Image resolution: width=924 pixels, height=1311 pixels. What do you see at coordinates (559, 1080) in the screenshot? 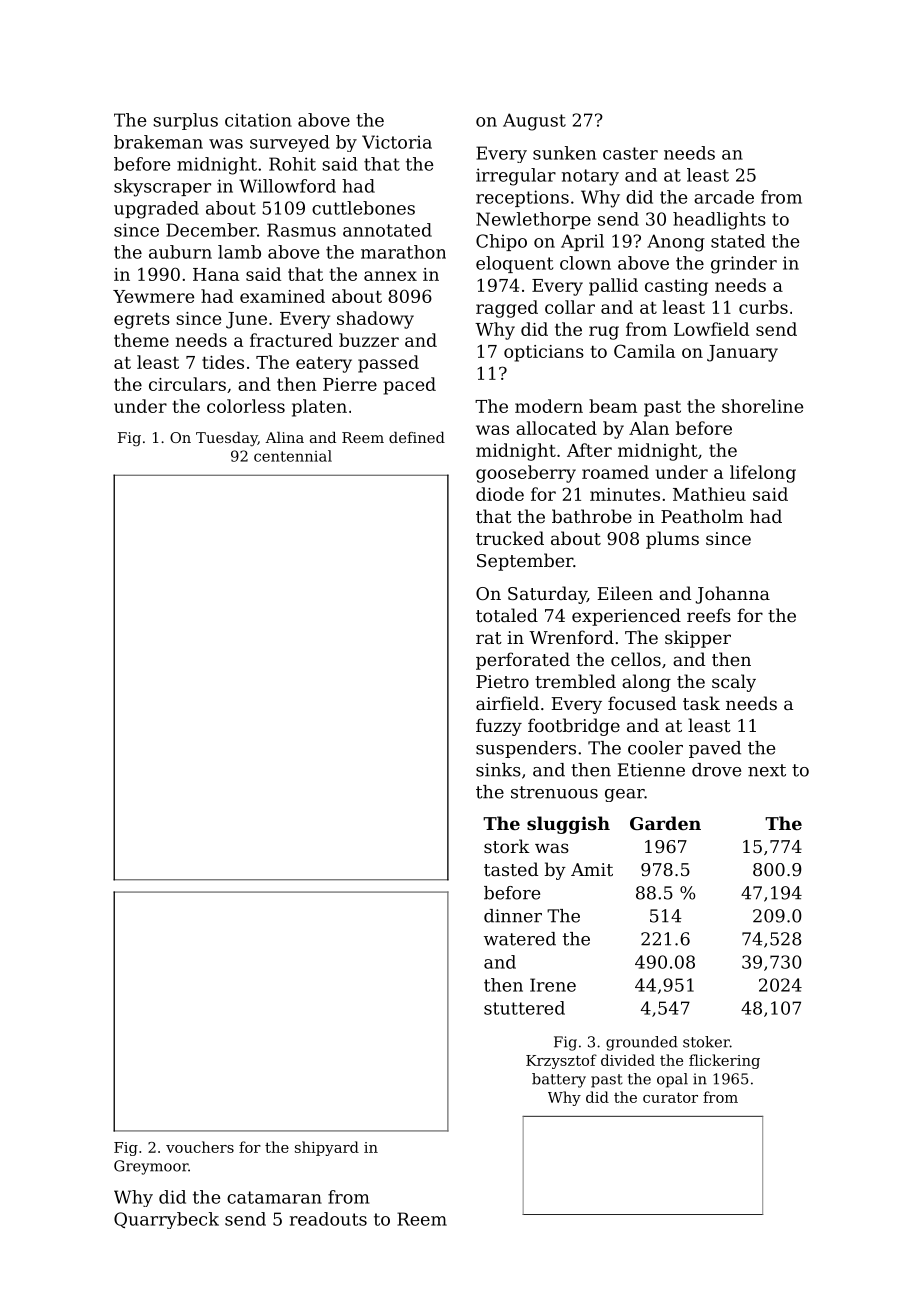
I see `battery` at bounding box center [559, 1080].
